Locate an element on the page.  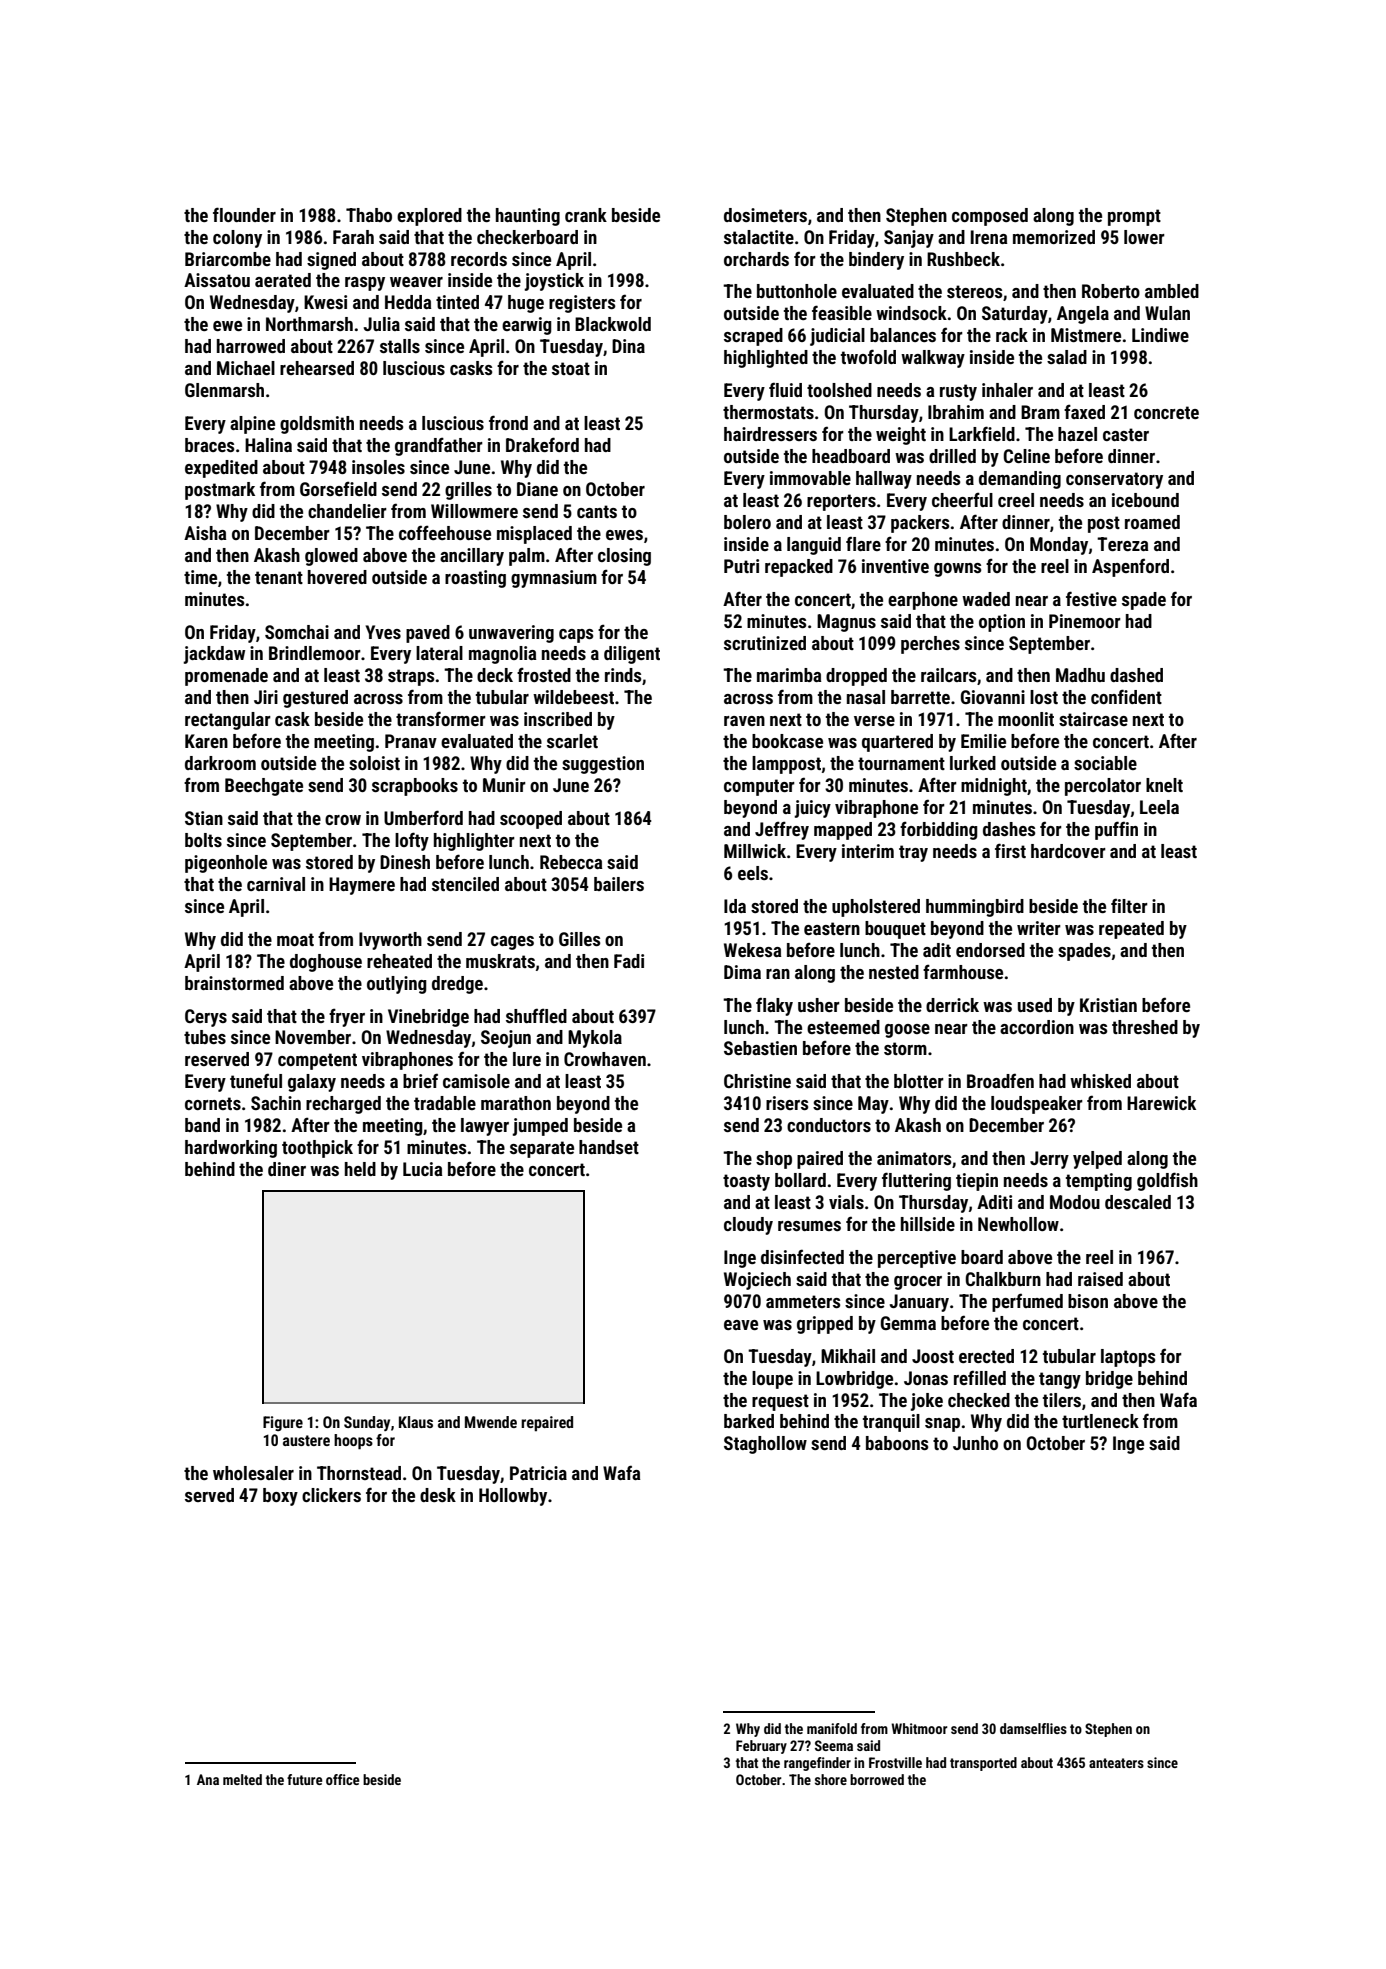
cloudy is located at coordinates (748, 1226).
